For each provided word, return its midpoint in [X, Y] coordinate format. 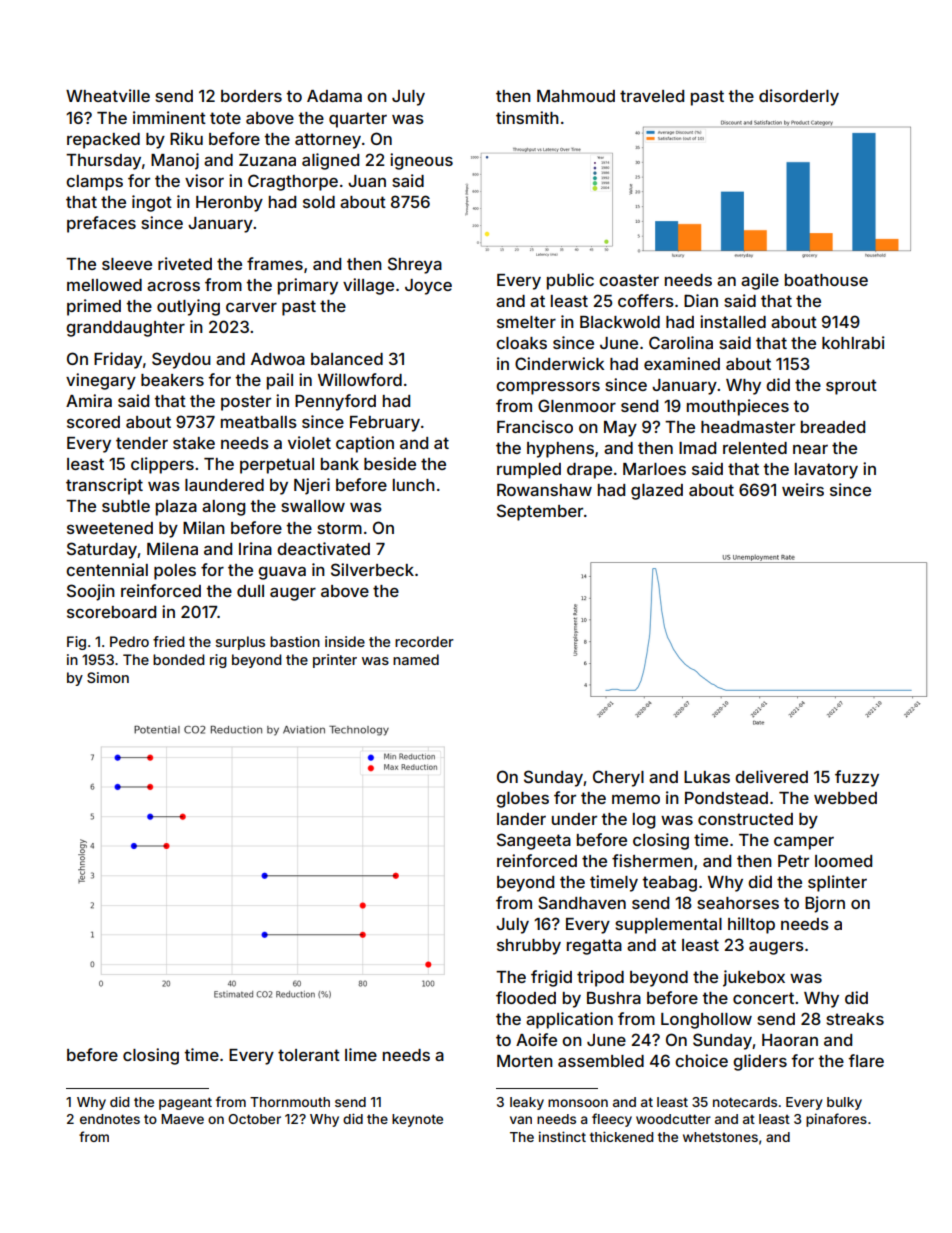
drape [589, 471]
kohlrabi [853, 342]
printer [335, 661]
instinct [562, 1136]
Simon [108, 677]
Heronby [229, 204]
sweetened [110, 528]
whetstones [720, 1137]
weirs [803, 489]
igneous [421, 161]
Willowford [360, 379]
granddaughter [125, 329]
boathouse [826, 280]
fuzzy [857, 778]
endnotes [110, 1119]
